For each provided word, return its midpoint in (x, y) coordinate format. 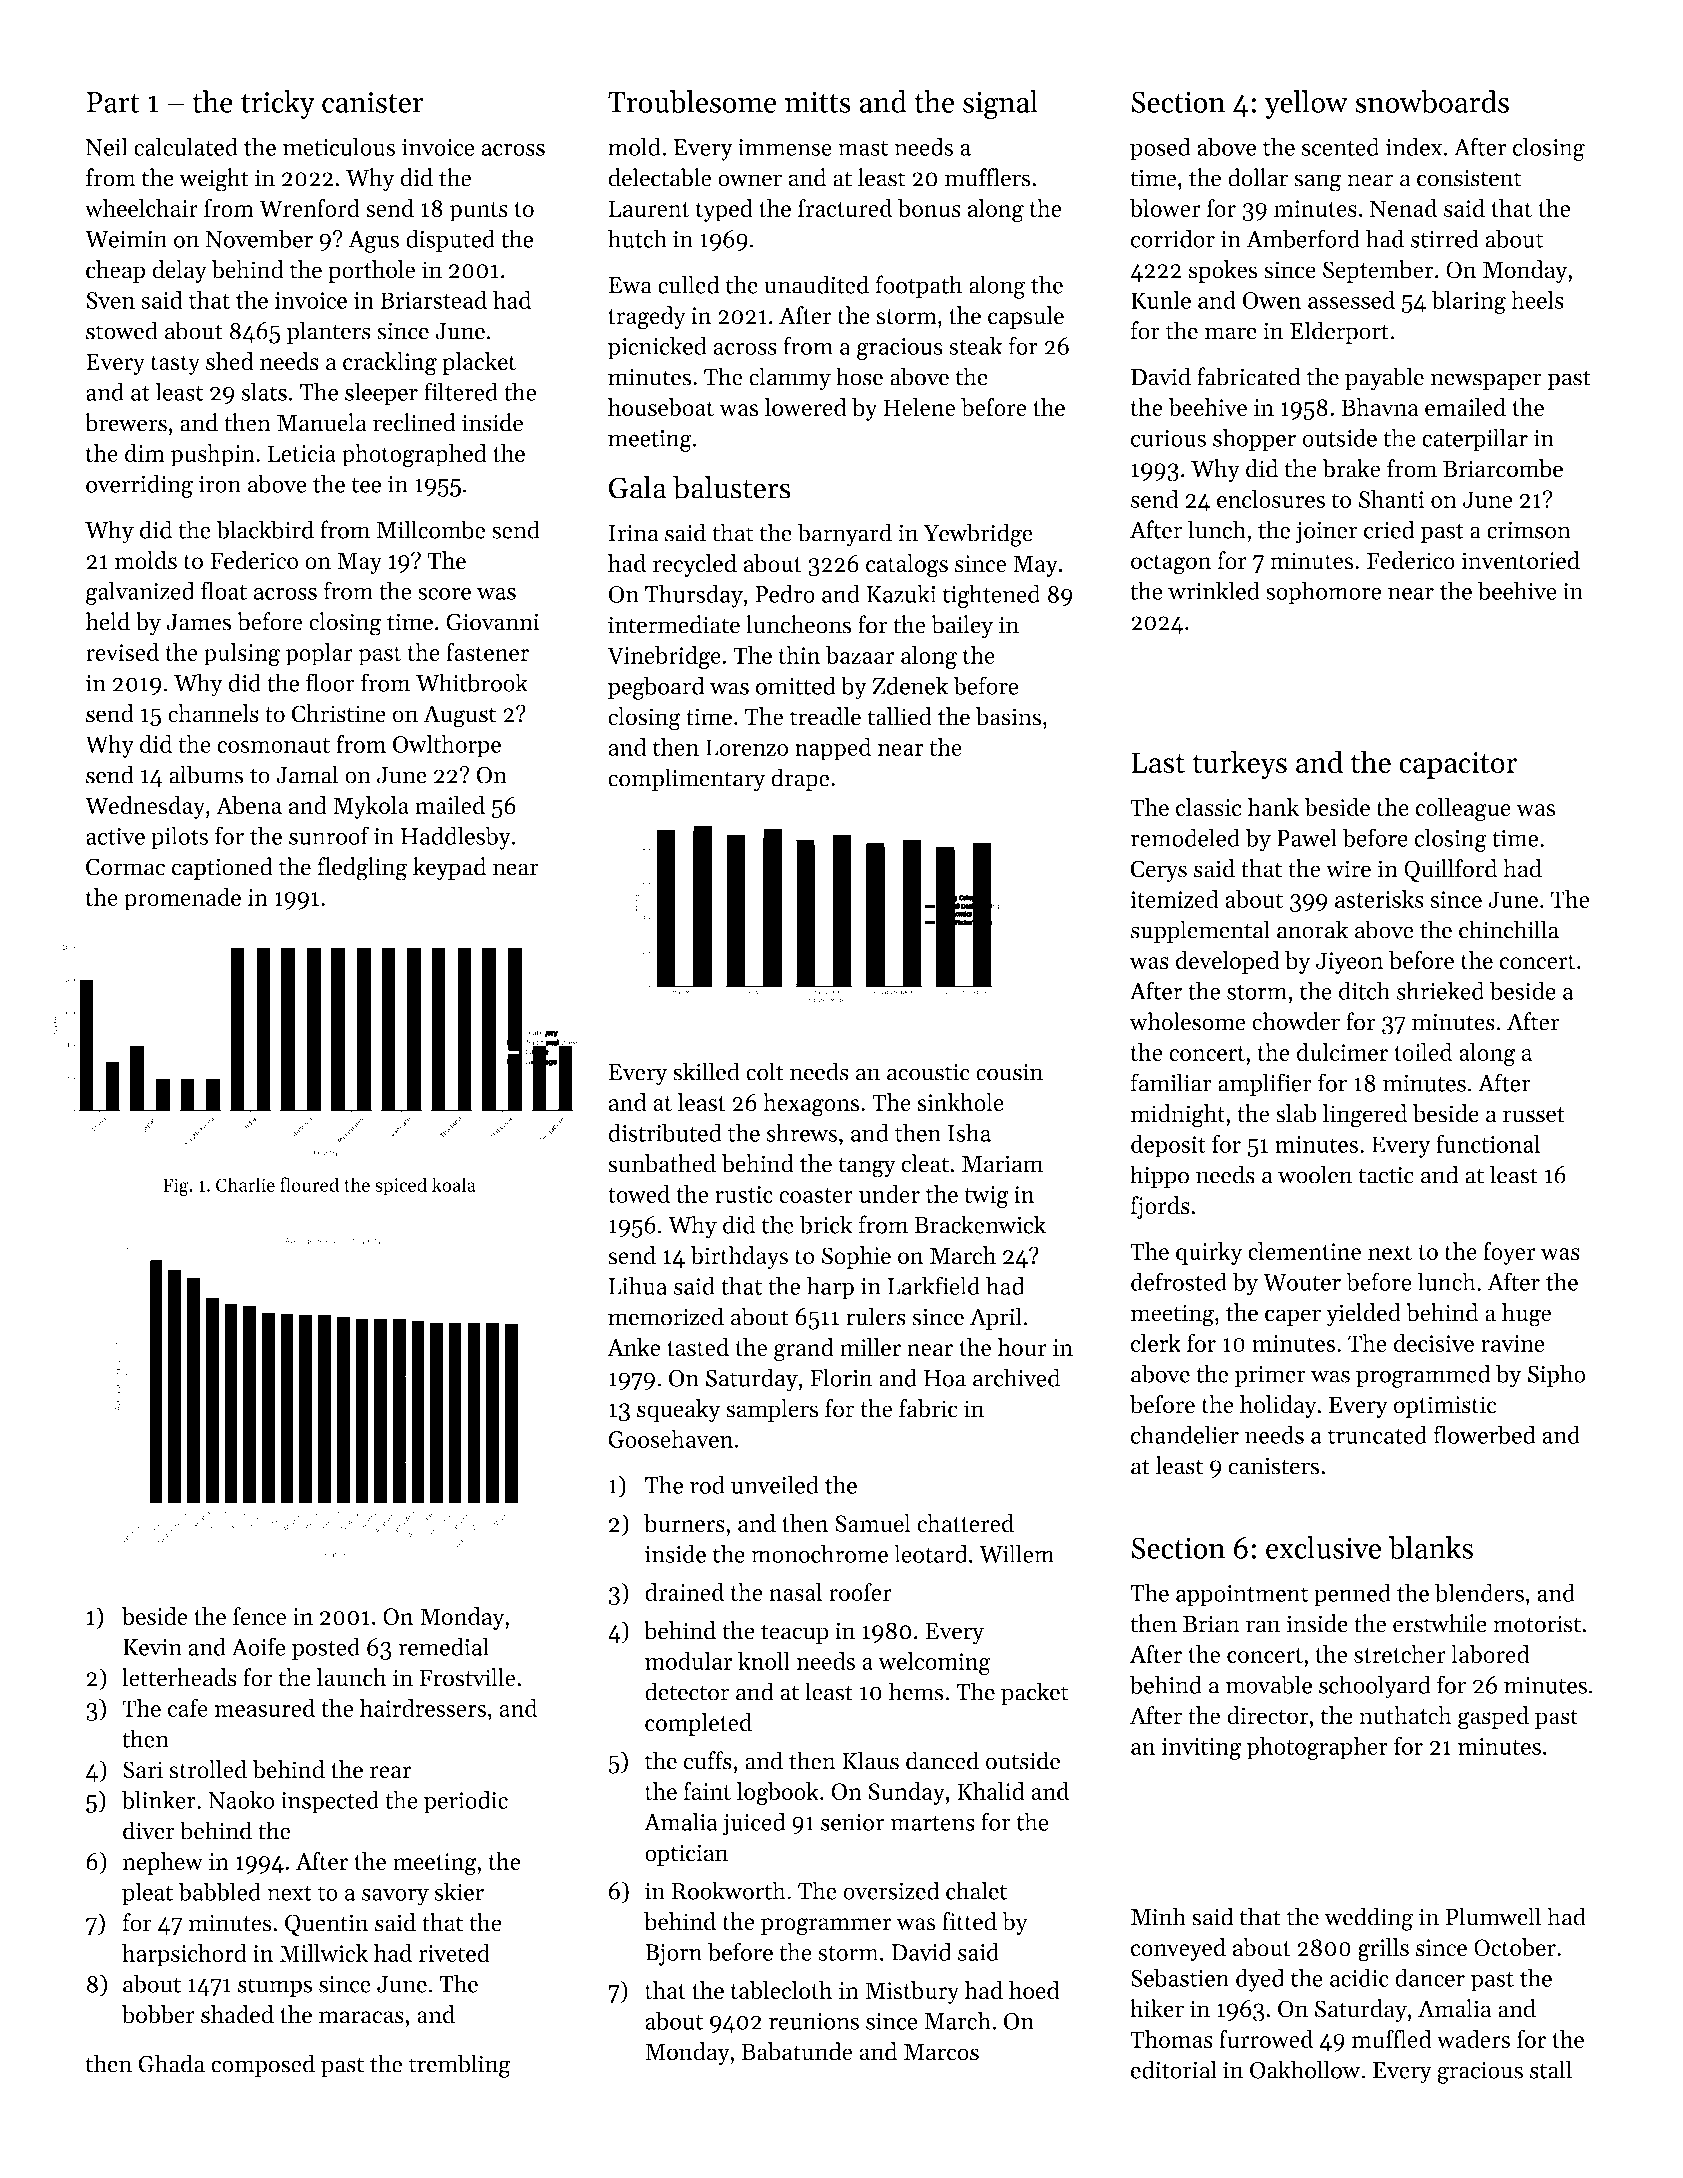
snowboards (1432, 101)
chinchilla (1509, 929)
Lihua (638, 1285)
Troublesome (692, 101)
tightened (991, 596)
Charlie (245, 1184)
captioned (222, 868)
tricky (278, 104)
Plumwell (1493, 1916)
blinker (159, 1799)
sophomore (1323, 593)
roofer (860, 1591)
